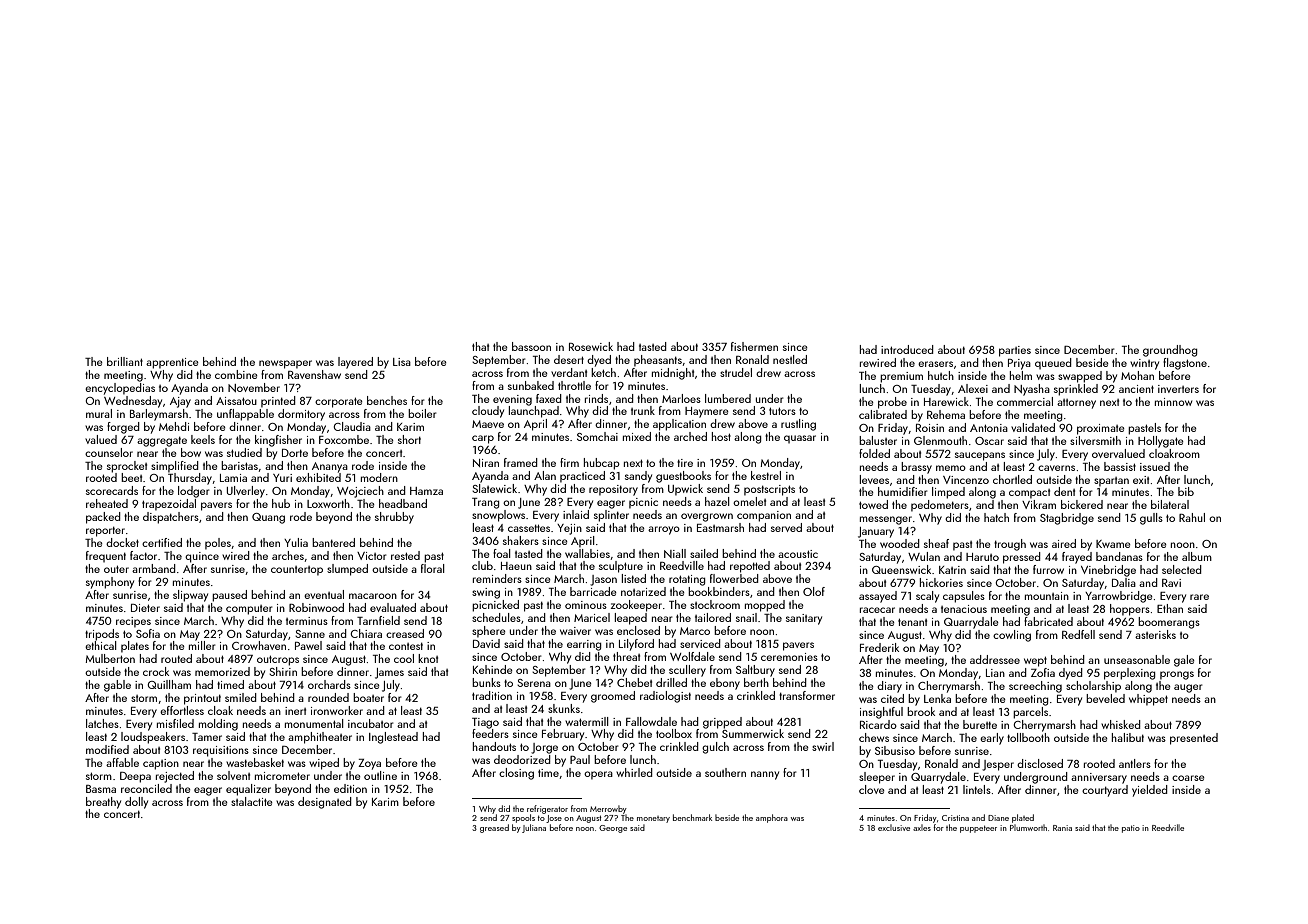  What do you see at coordinates (935, 364) in the screenshot?
I see `erasers` at bounding box center [935, 364].
